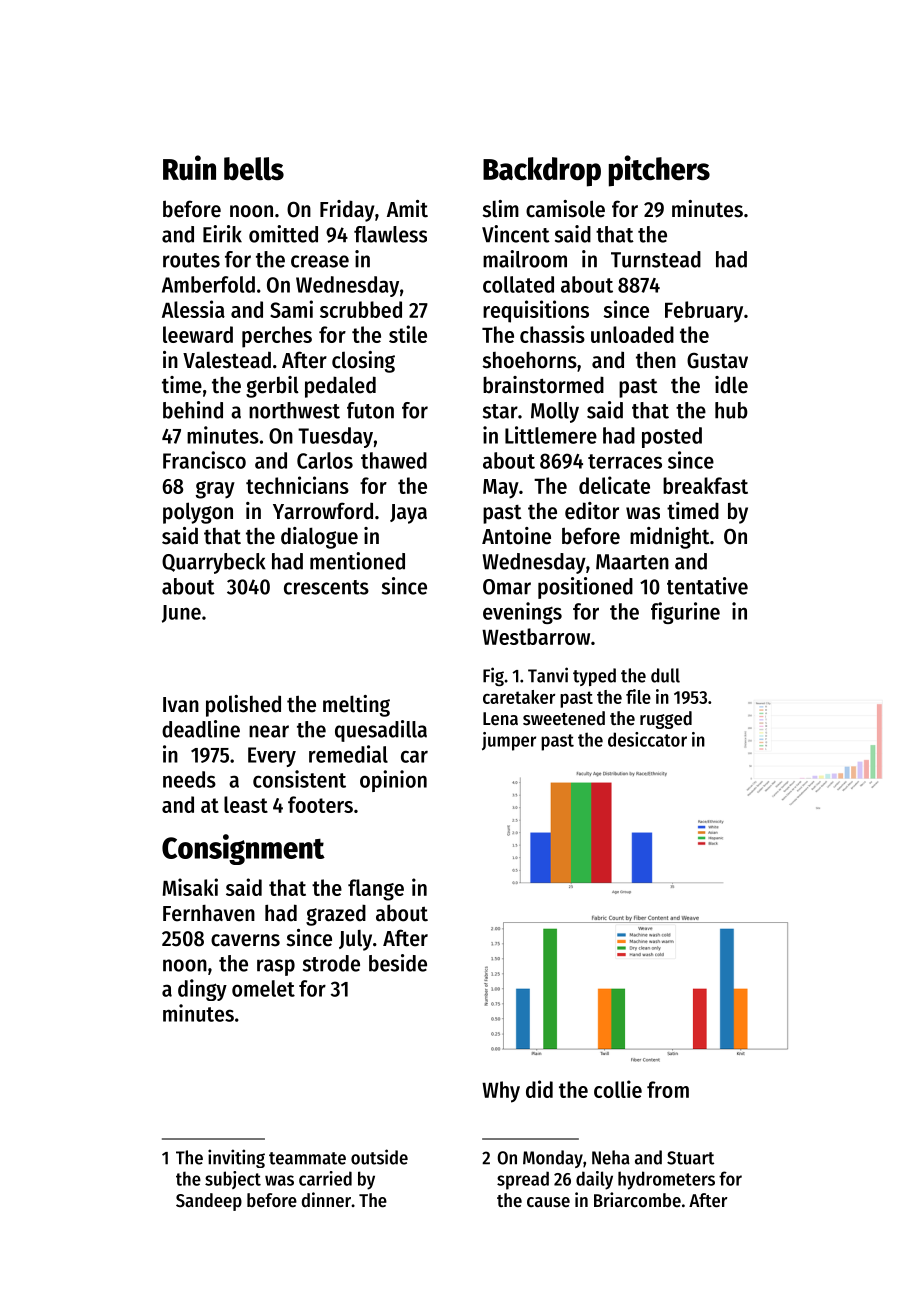 This screenshot has width=910, height=1291. Describe the element at coordinates (209, 1202) in the screenshot. I see `Sandeep` at that location.
